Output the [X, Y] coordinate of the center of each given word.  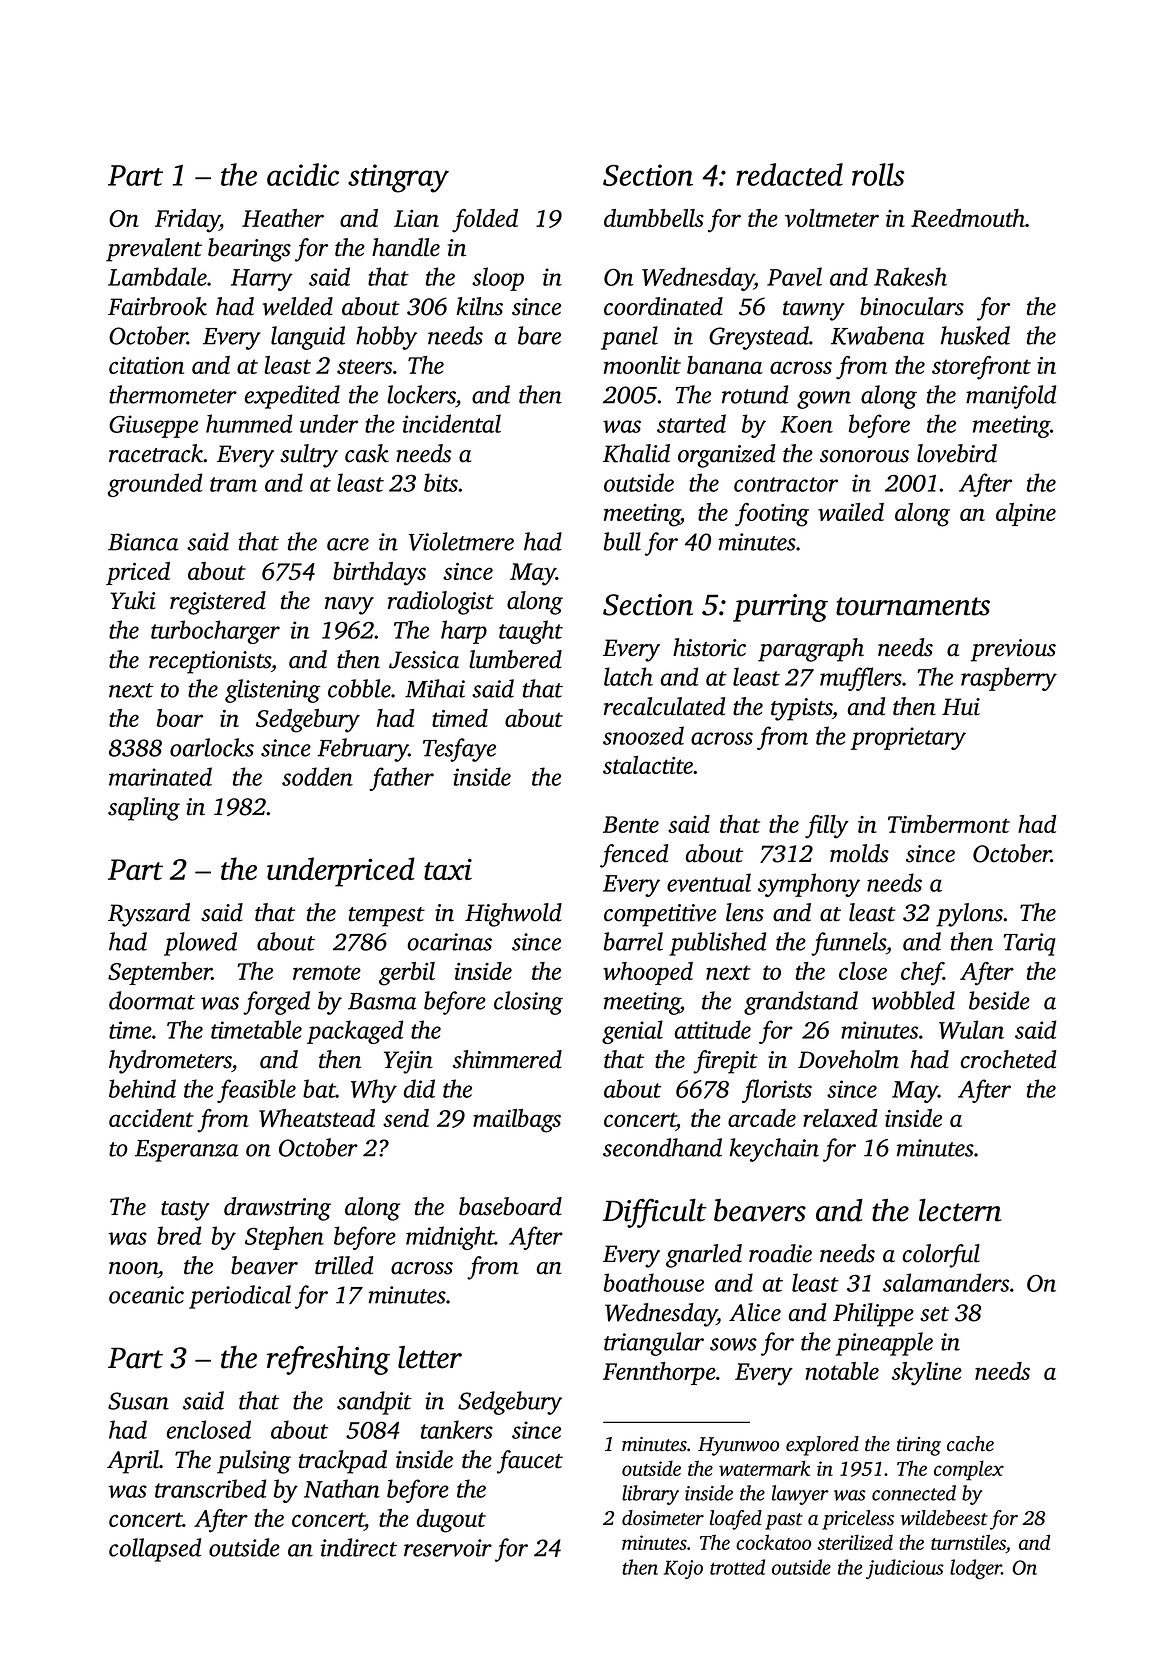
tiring [919, 1446]
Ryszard [149, 915]
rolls [878, 174]
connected [914, 1493]
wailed [851, 512]
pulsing [254, 1462]
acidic [303, 174]
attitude [713, 1029]
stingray [398, 178]
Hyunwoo [738, 1446]
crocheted [1008, 1059]
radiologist [441, 603]
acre [348, 544]
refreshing [328, 1360]
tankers [457, 1429]
